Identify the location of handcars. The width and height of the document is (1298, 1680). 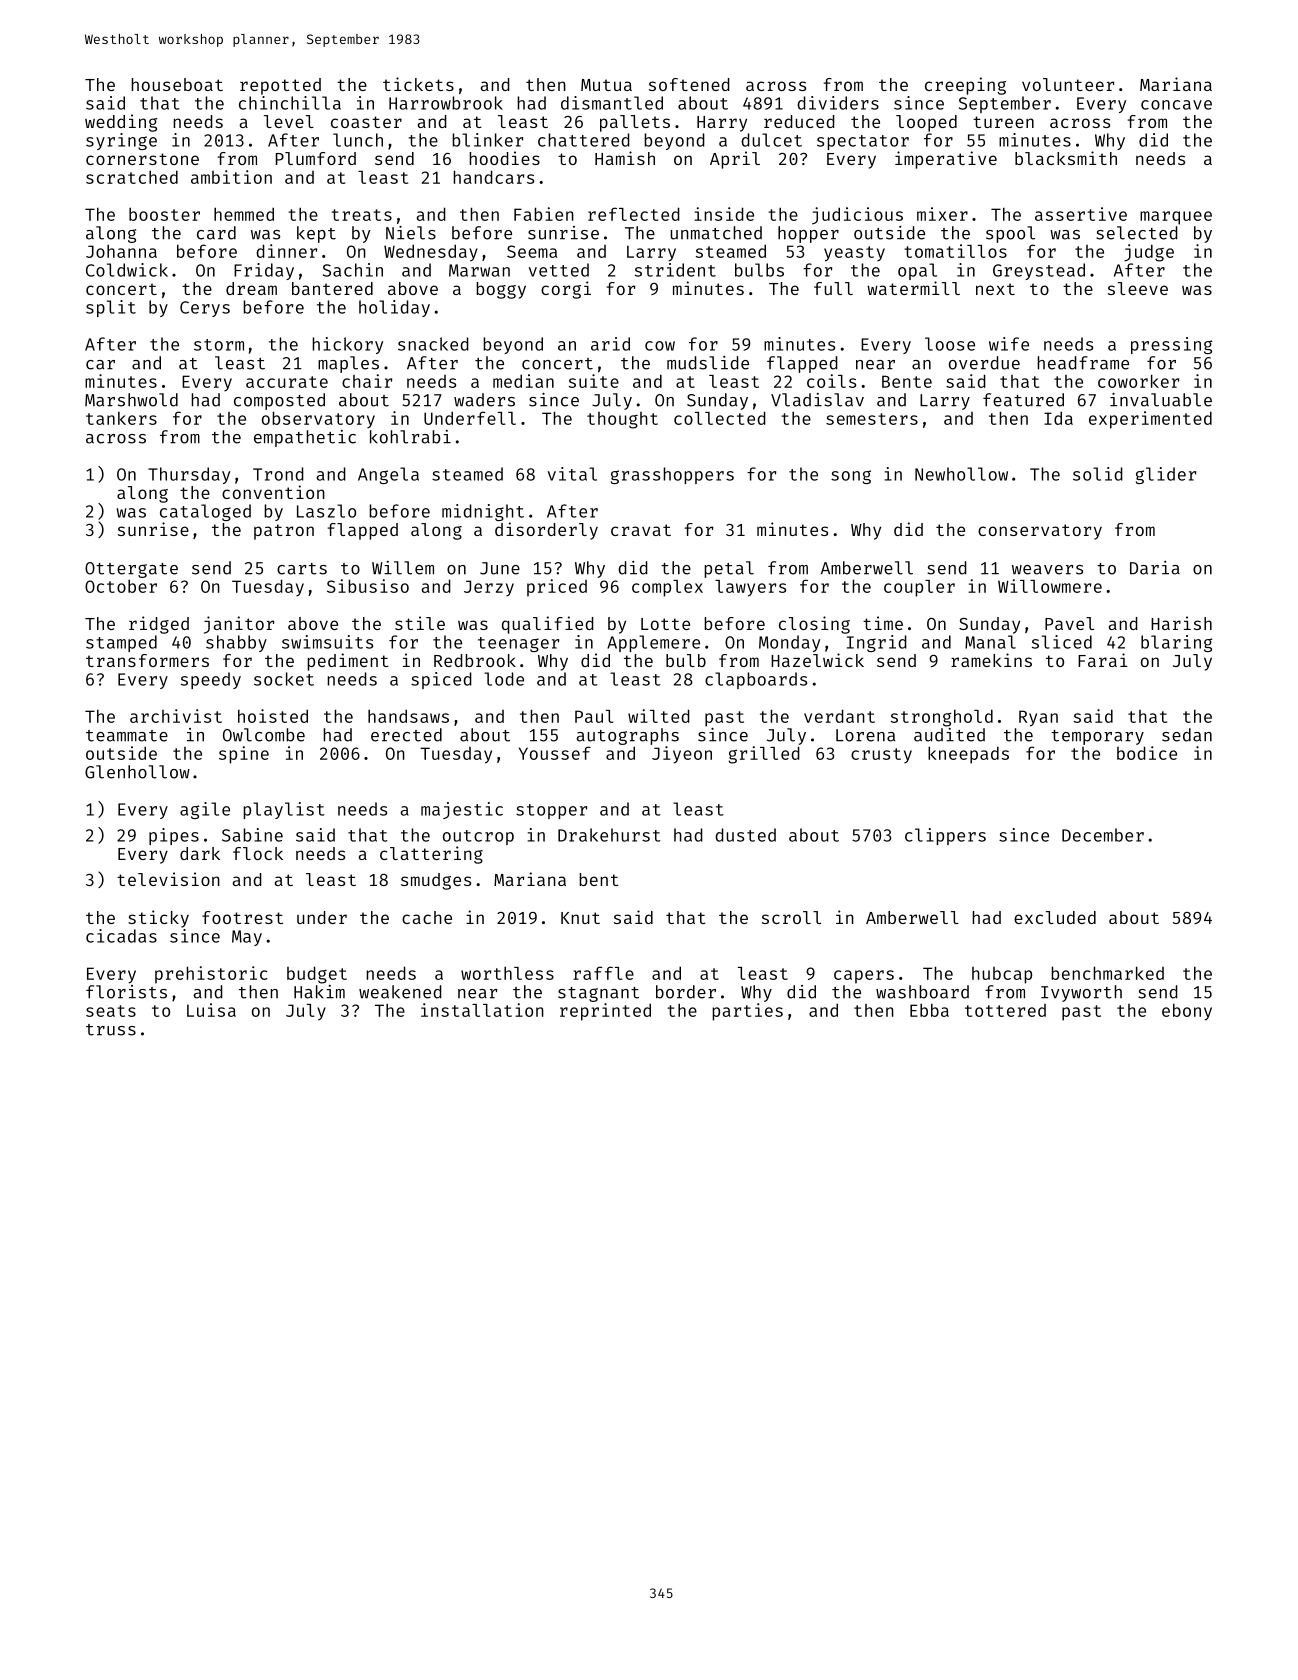
(493, 177).
